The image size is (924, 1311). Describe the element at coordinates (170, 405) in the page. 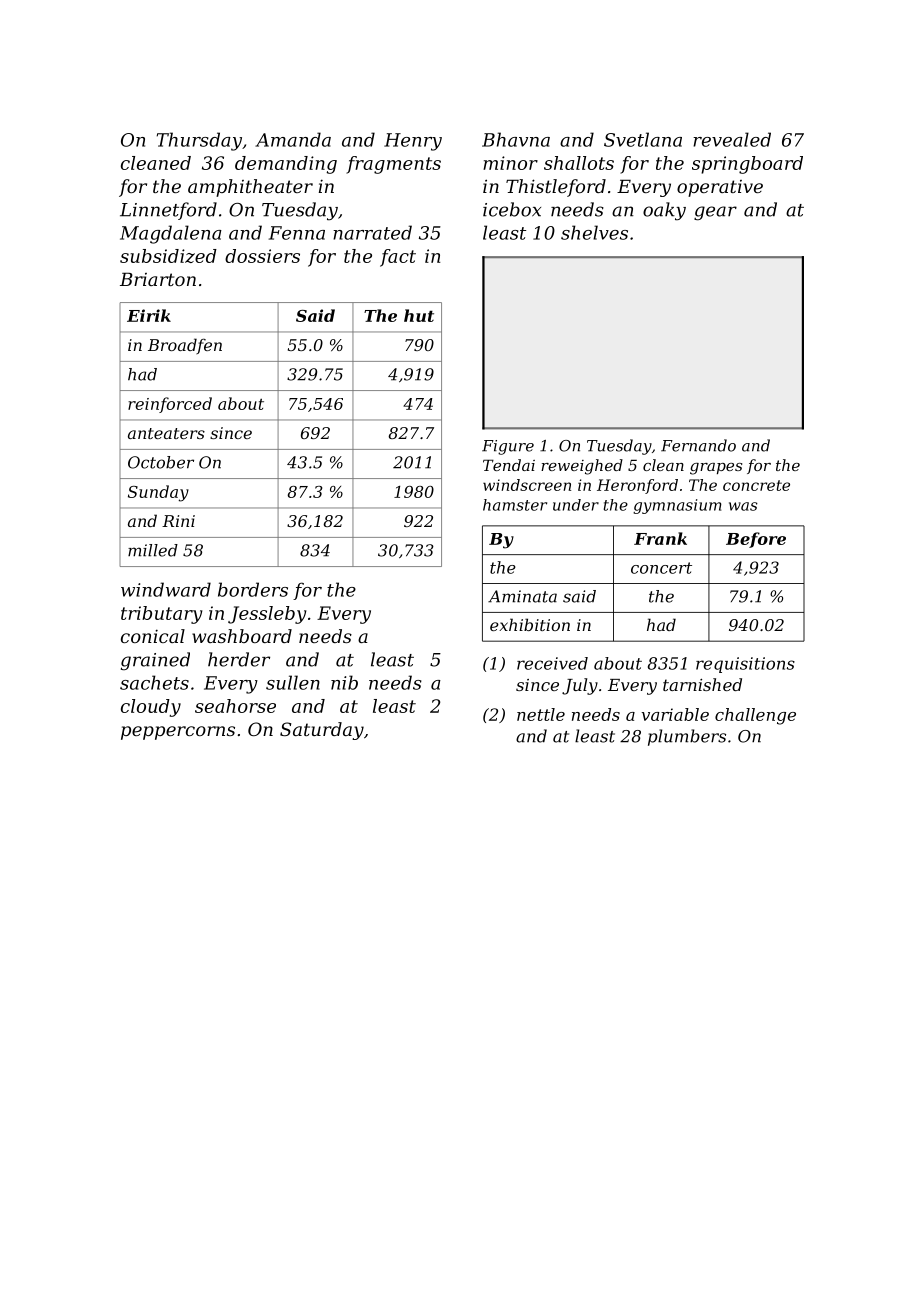

I see `reinforced` at that location.
